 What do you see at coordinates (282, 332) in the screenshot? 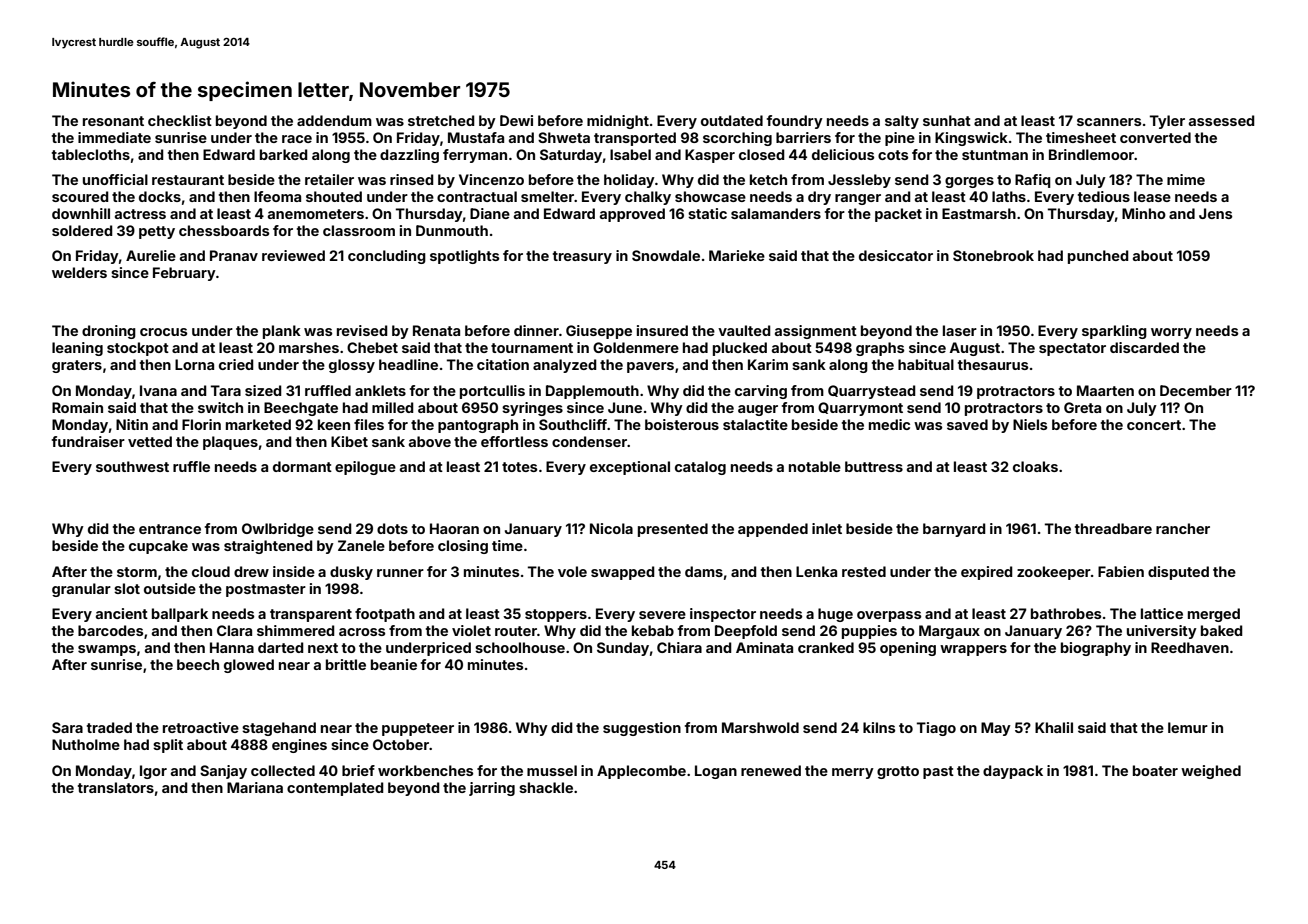
I see `plank` at bounding box center [282, 332].
